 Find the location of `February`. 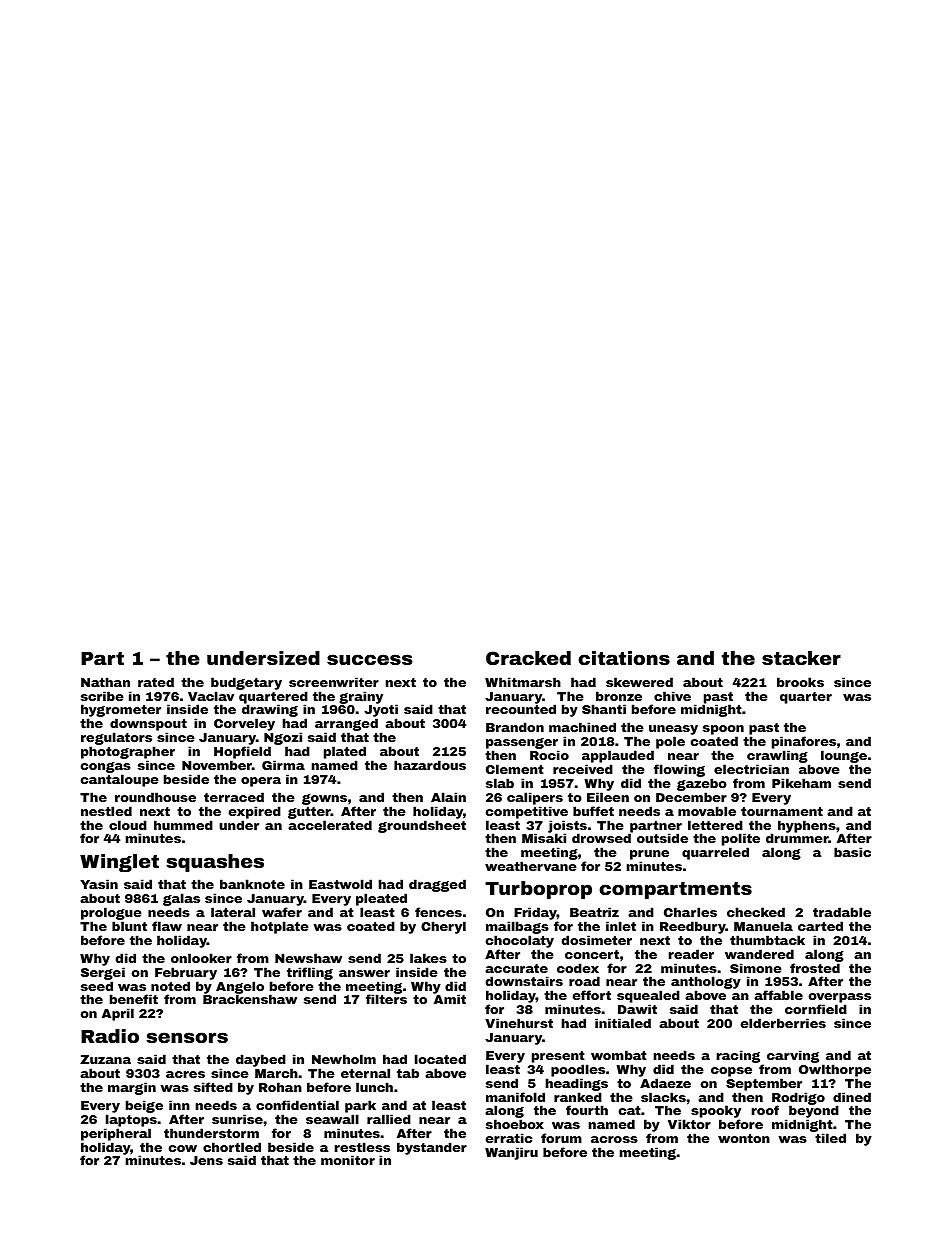

February is located at coordinates (186, 973).
